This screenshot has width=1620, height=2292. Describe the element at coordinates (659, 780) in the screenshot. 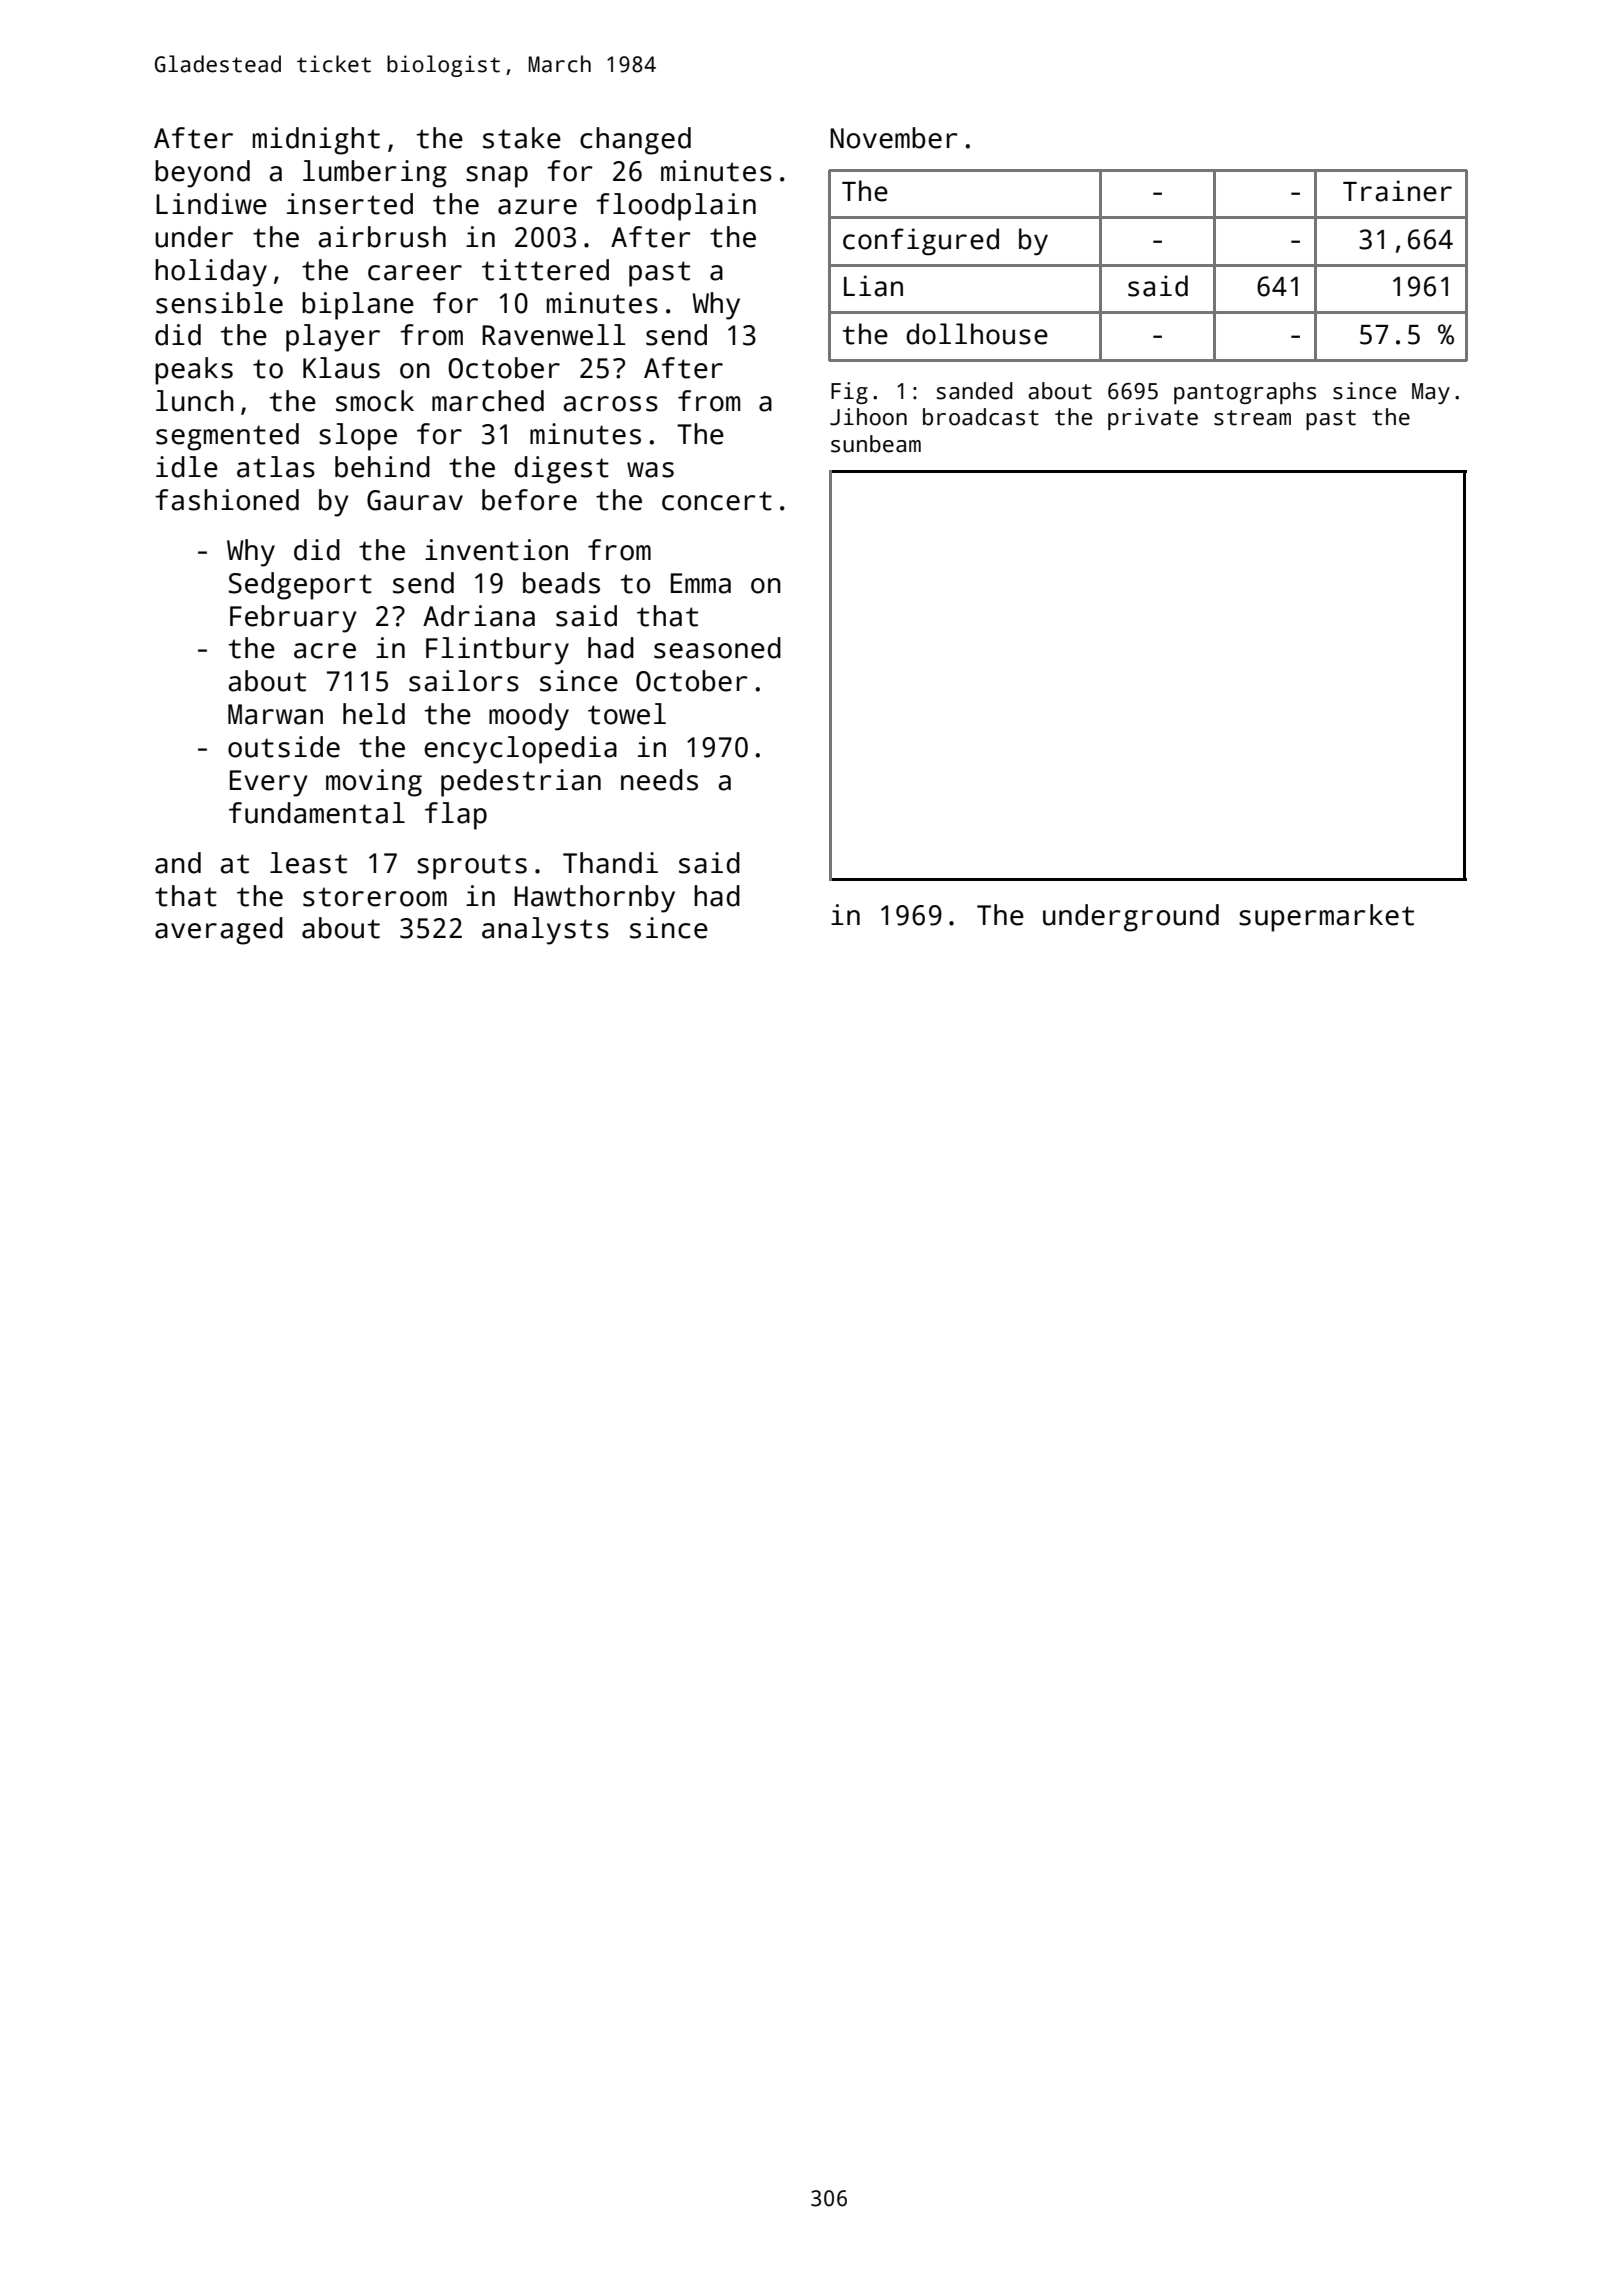

I see `needs` at that location.
